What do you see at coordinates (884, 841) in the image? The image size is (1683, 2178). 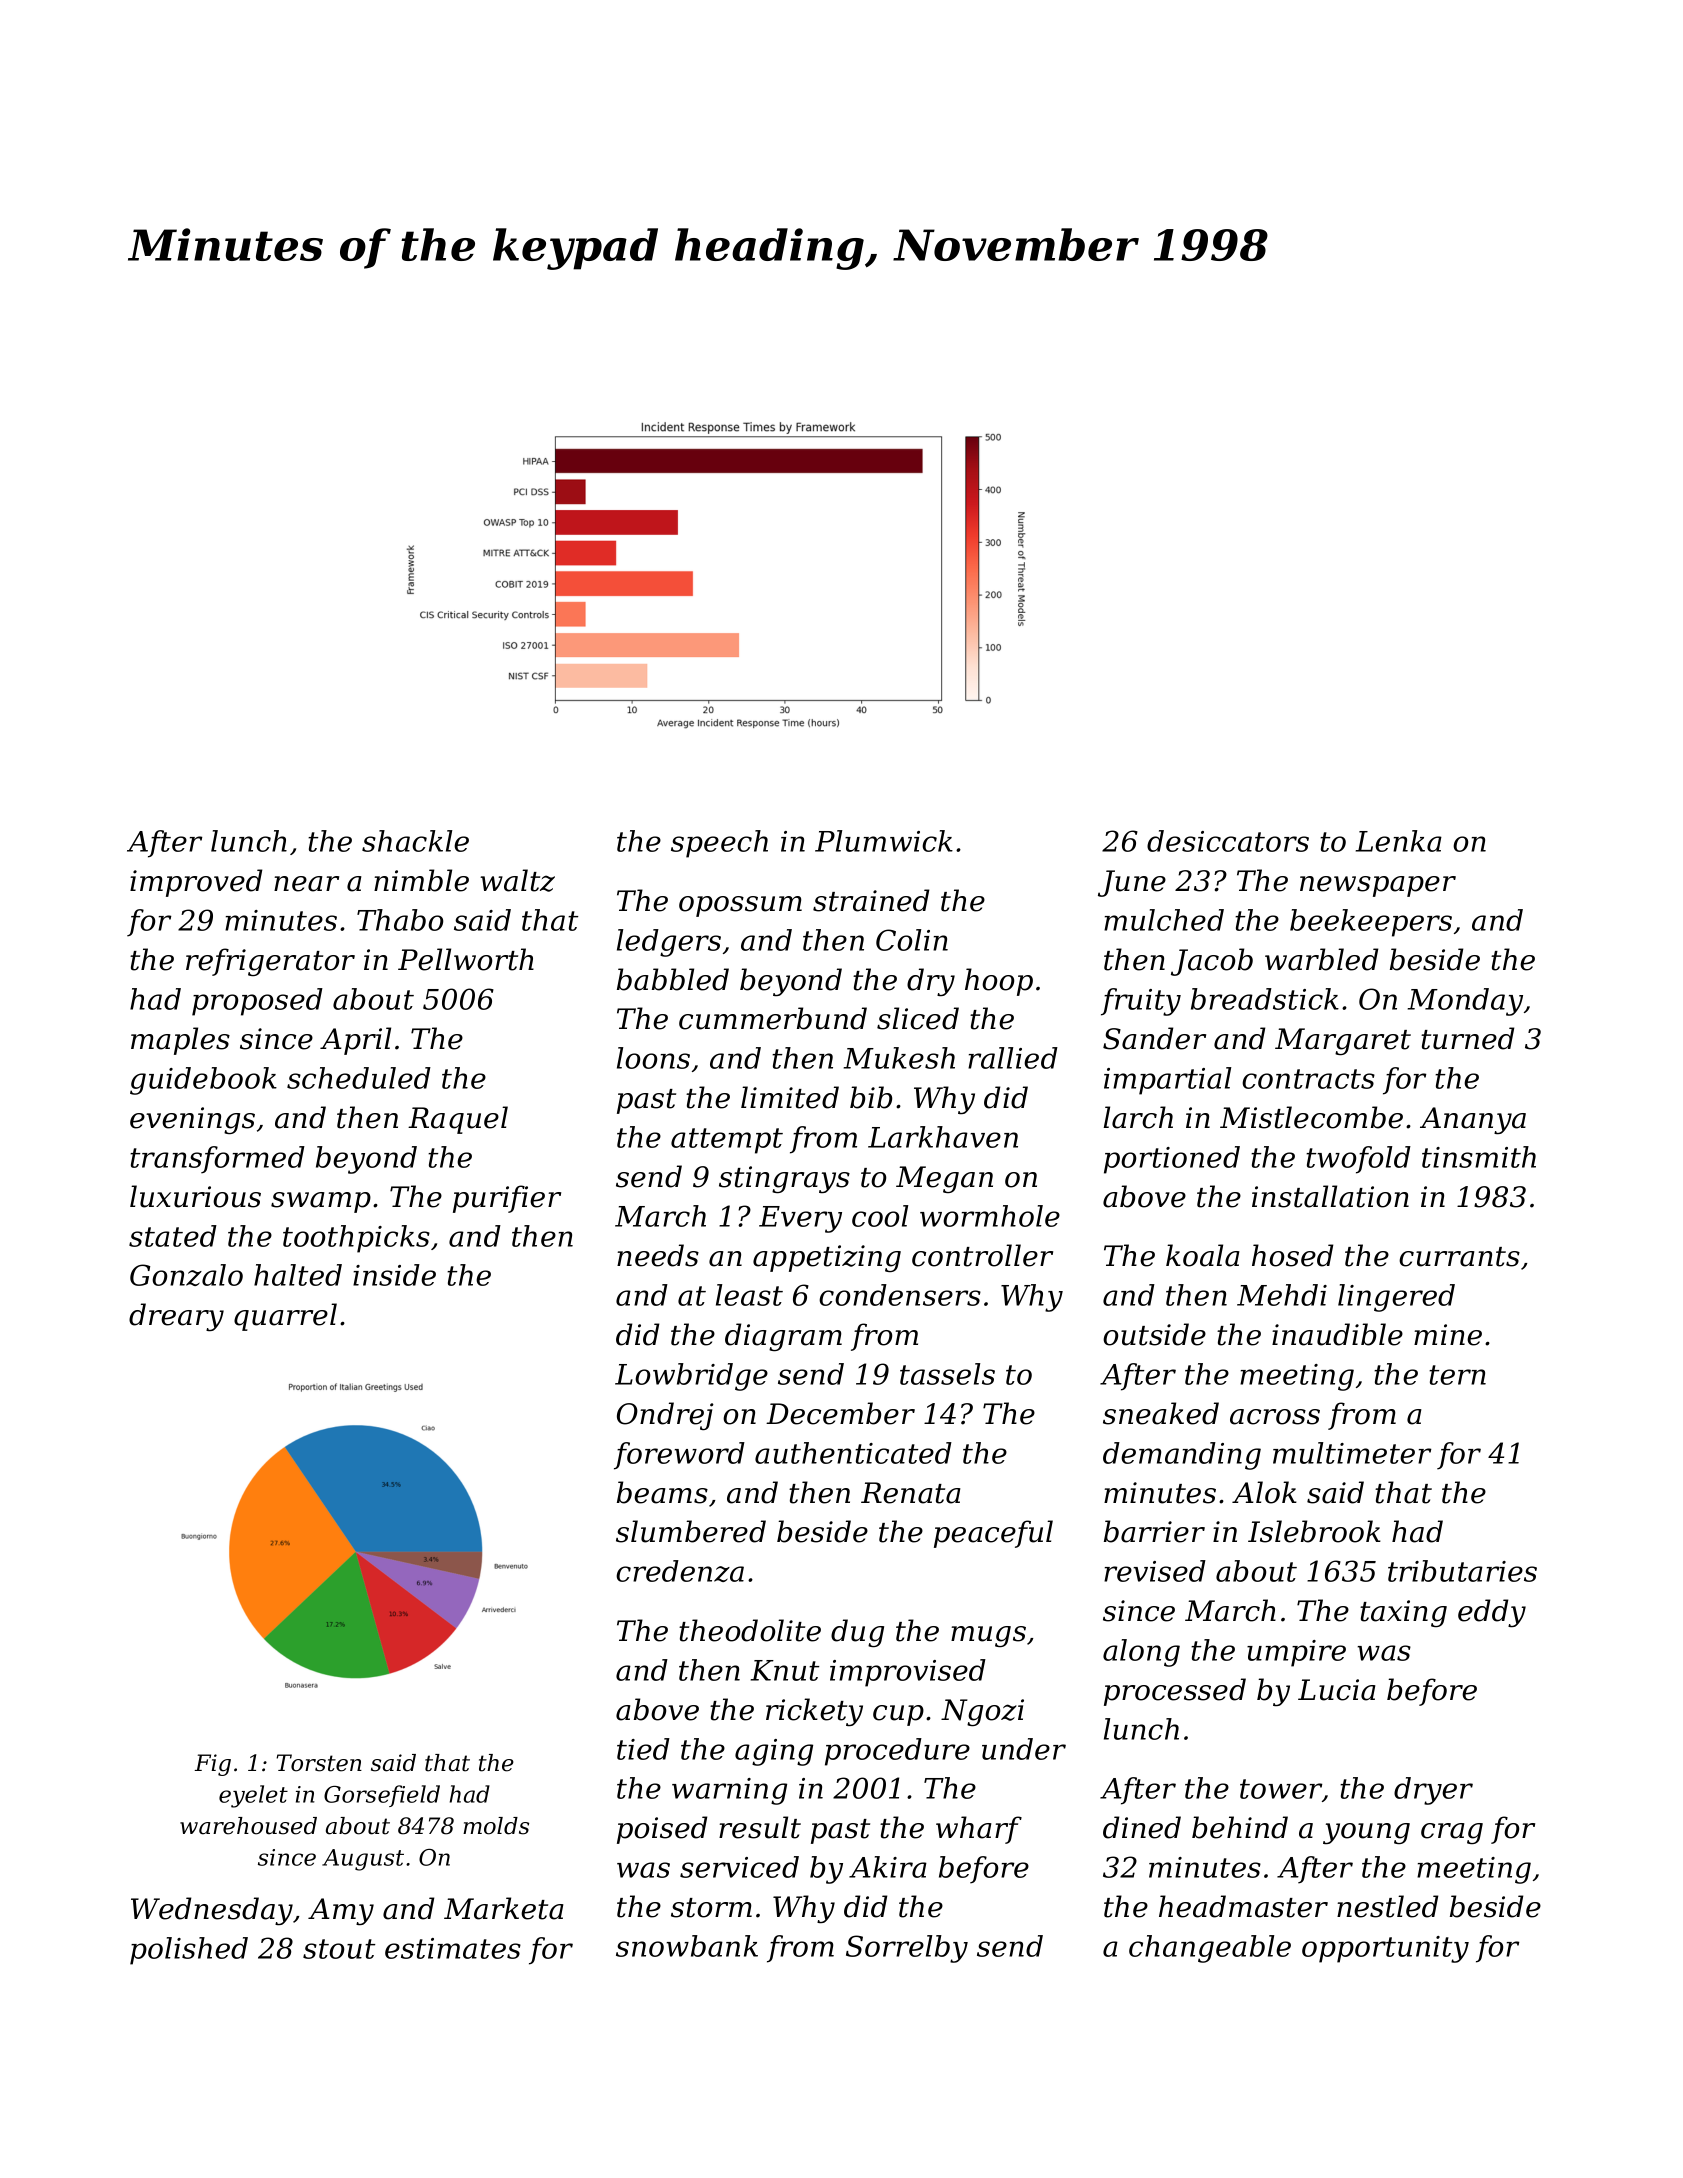 I see `Plumwick` at bounding box center [884, 841].
